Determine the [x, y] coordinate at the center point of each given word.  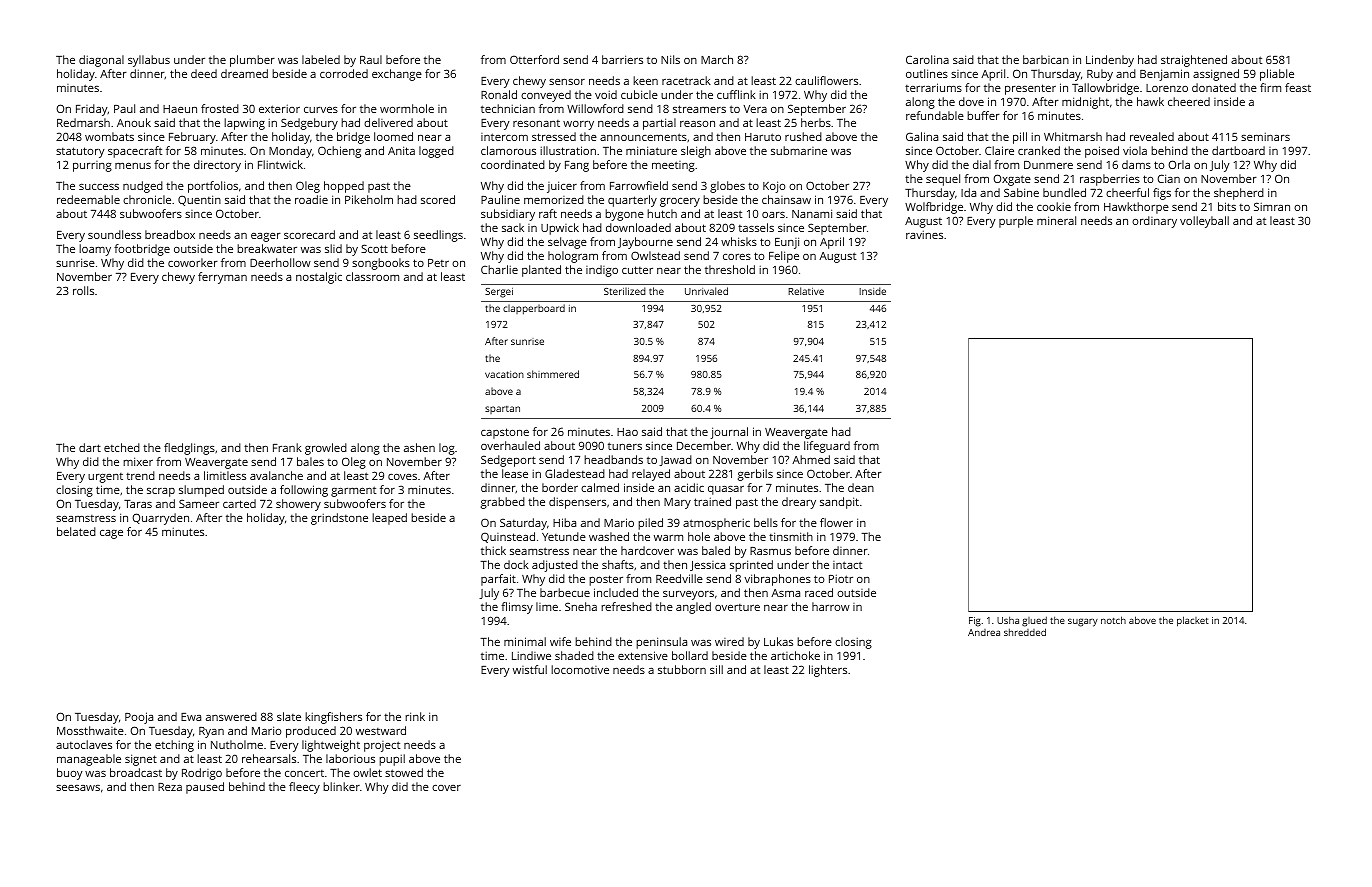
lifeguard [827, 447]
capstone [505, 433]
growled [326, 449]
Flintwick [280, 164]
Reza [170, 787]
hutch [662, 213]
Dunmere [1048, 165]
